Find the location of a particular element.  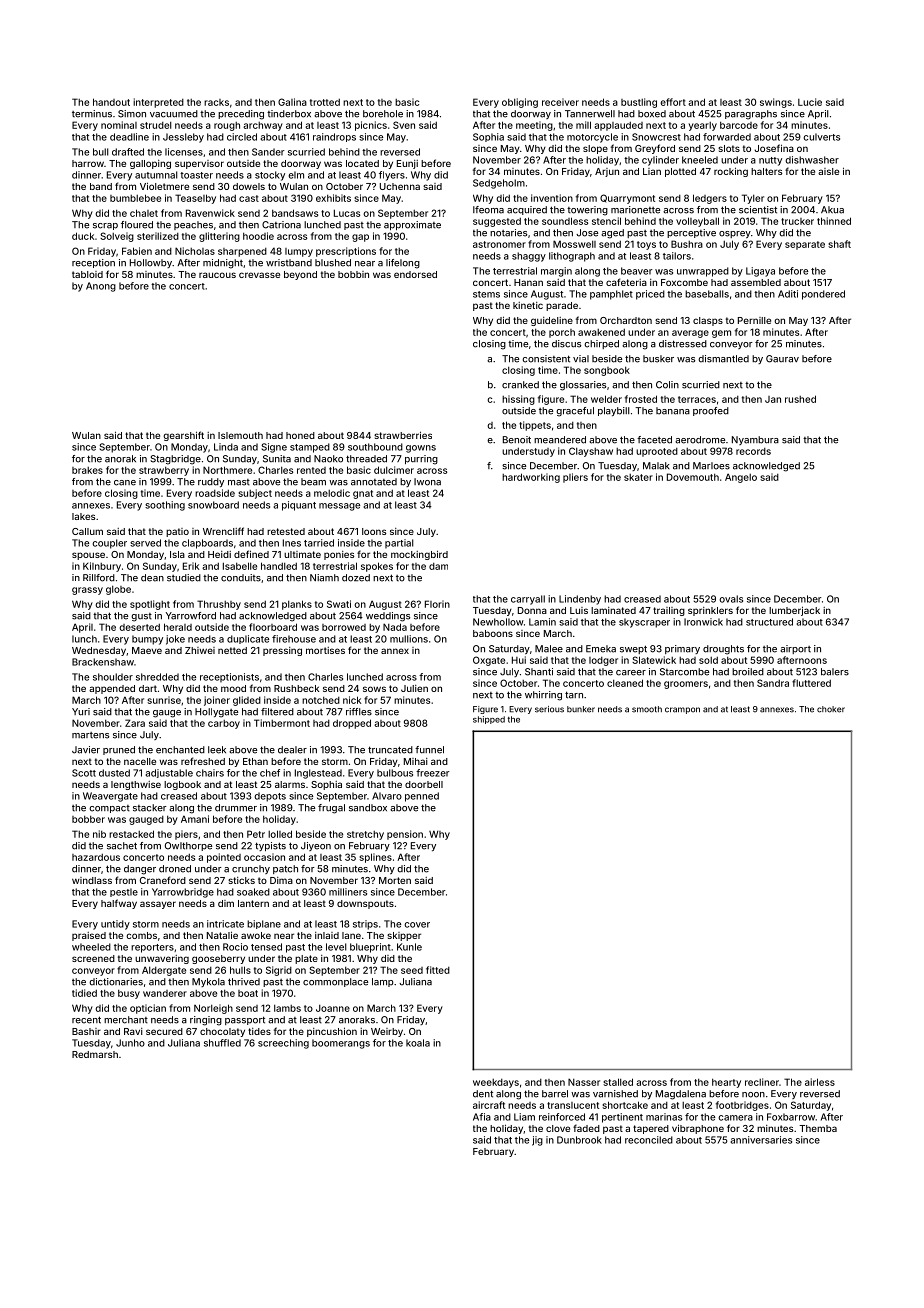

hearty is located at coordinates (726, 1083).
